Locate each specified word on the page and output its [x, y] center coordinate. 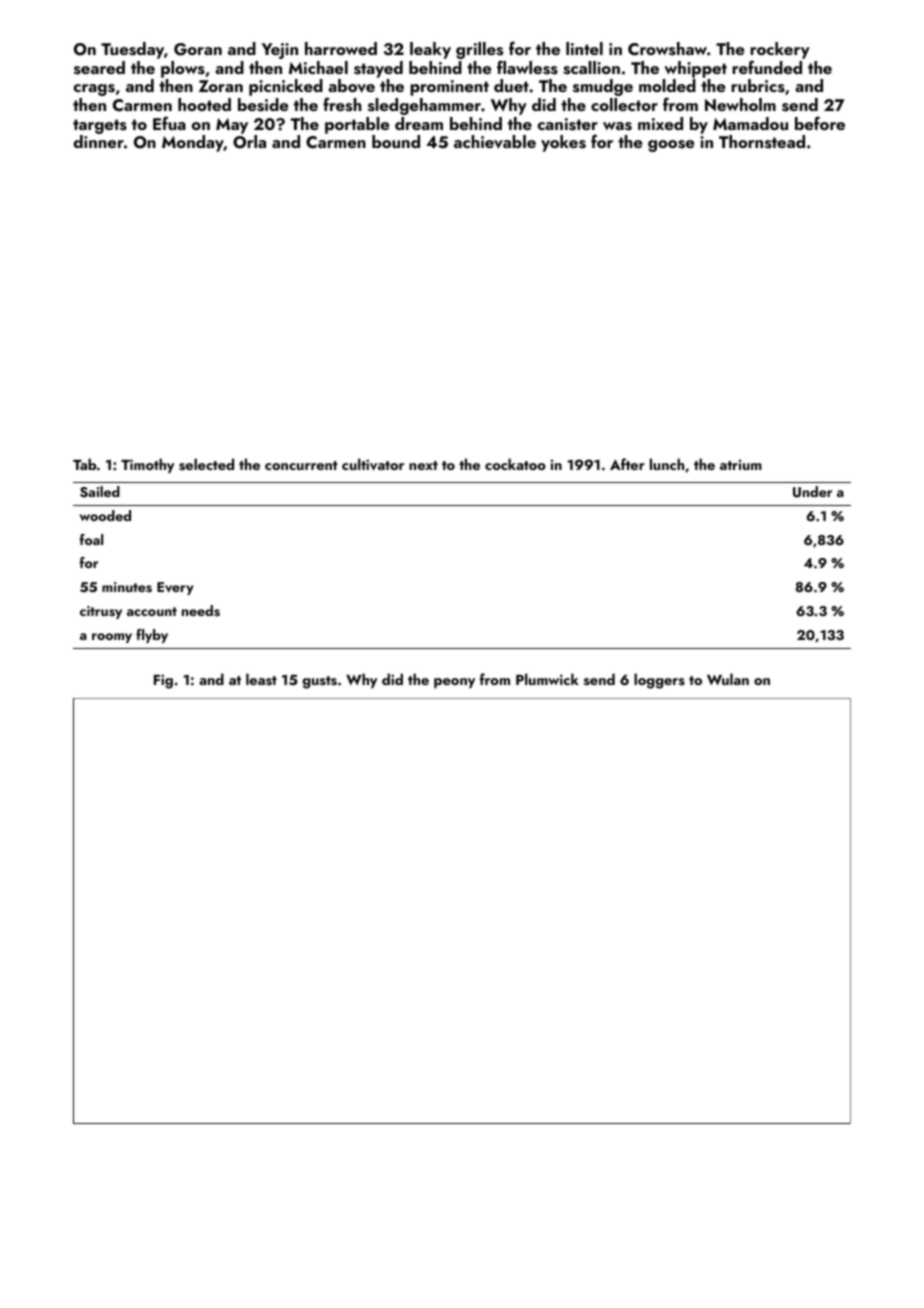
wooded [105, 515]
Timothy [147, 465]
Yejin [280, 51]
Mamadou [750, 123]
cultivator [373, 464]
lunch [667, 464]
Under [812, 492]
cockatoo [515, 464]
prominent [449, 88]
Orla [249, 142]
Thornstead [762, 142]
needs [201, 611]
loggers [659, 681]
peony [454, 683]
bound [396, 141]
